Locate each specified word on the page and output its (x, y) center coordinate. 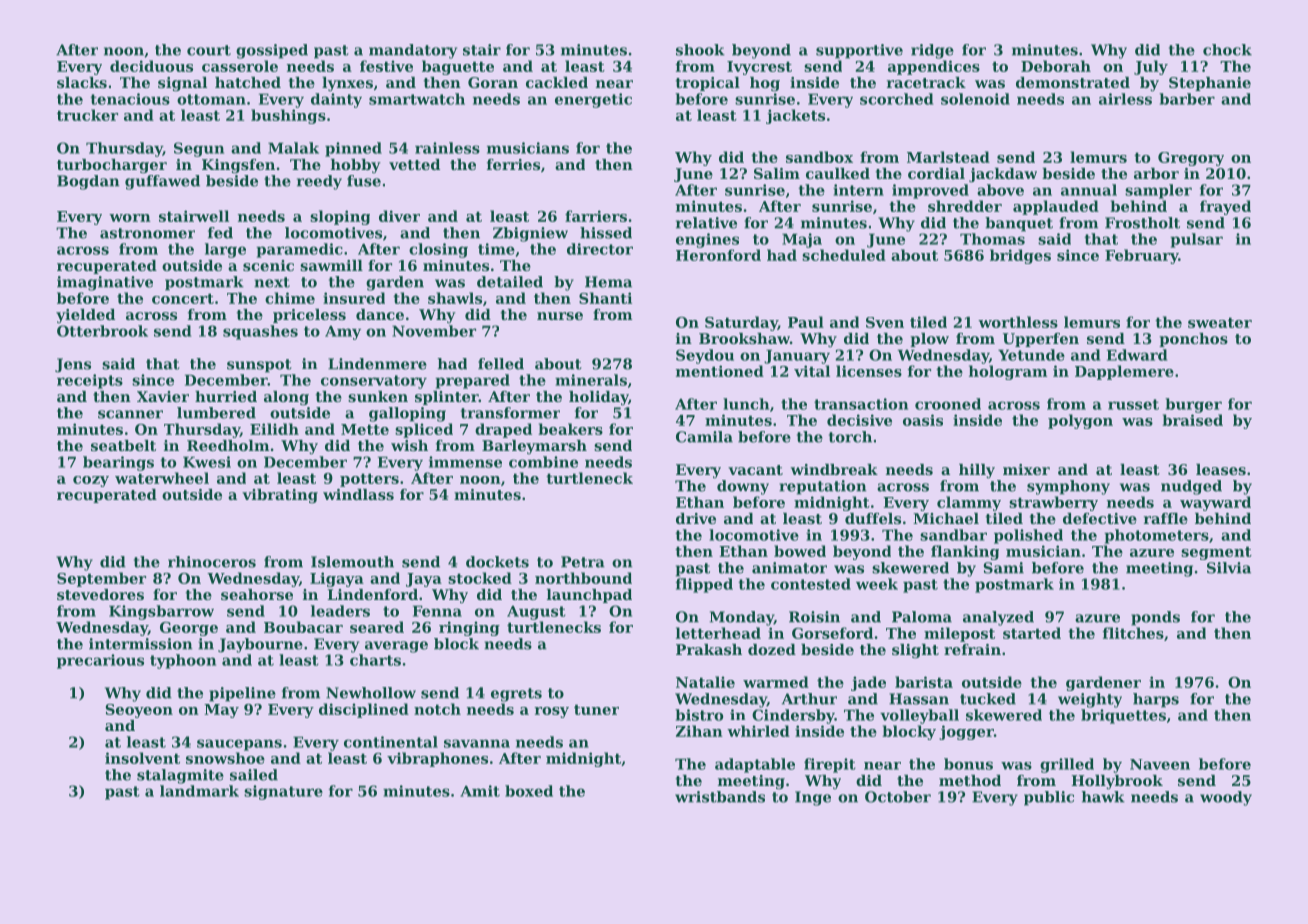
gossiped (272, 51)
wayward (1215, 503)
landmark (199, 791)
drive (696, 518)
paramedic (299, 250)
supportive (859, 51)
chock (1227, 50)
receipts (90, 381)
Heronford (718, 255)
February (1141, 256)
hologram (1008, 372)
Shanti (605, 298)
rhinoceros (212, 562)
